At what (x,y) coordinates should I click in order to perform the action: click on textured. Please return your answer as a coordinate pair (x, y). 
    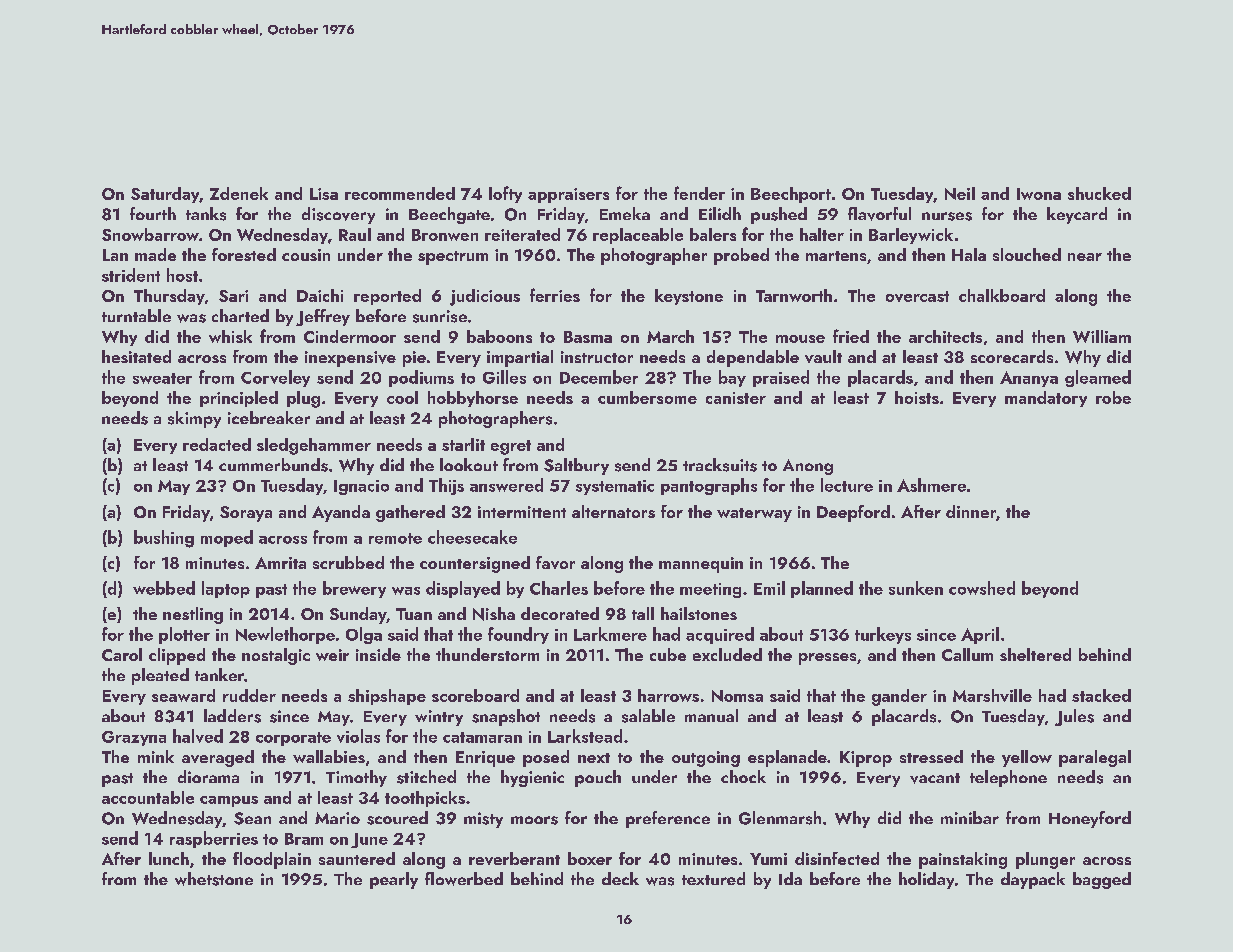
    Looking at the image, I should click on (713, 878).
